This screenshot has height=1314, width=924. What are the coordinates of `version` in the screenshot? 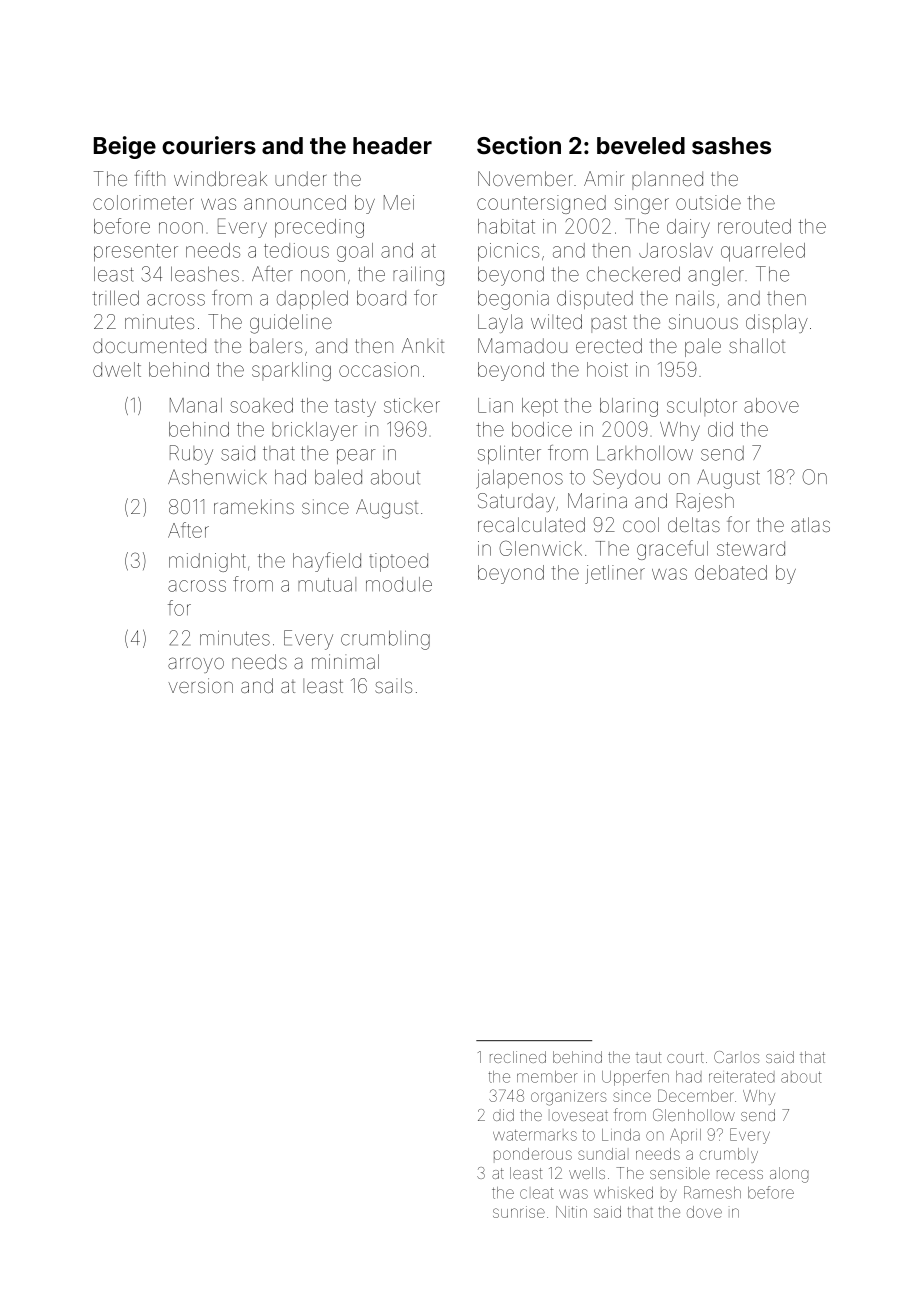 It's located at (200, 685).
